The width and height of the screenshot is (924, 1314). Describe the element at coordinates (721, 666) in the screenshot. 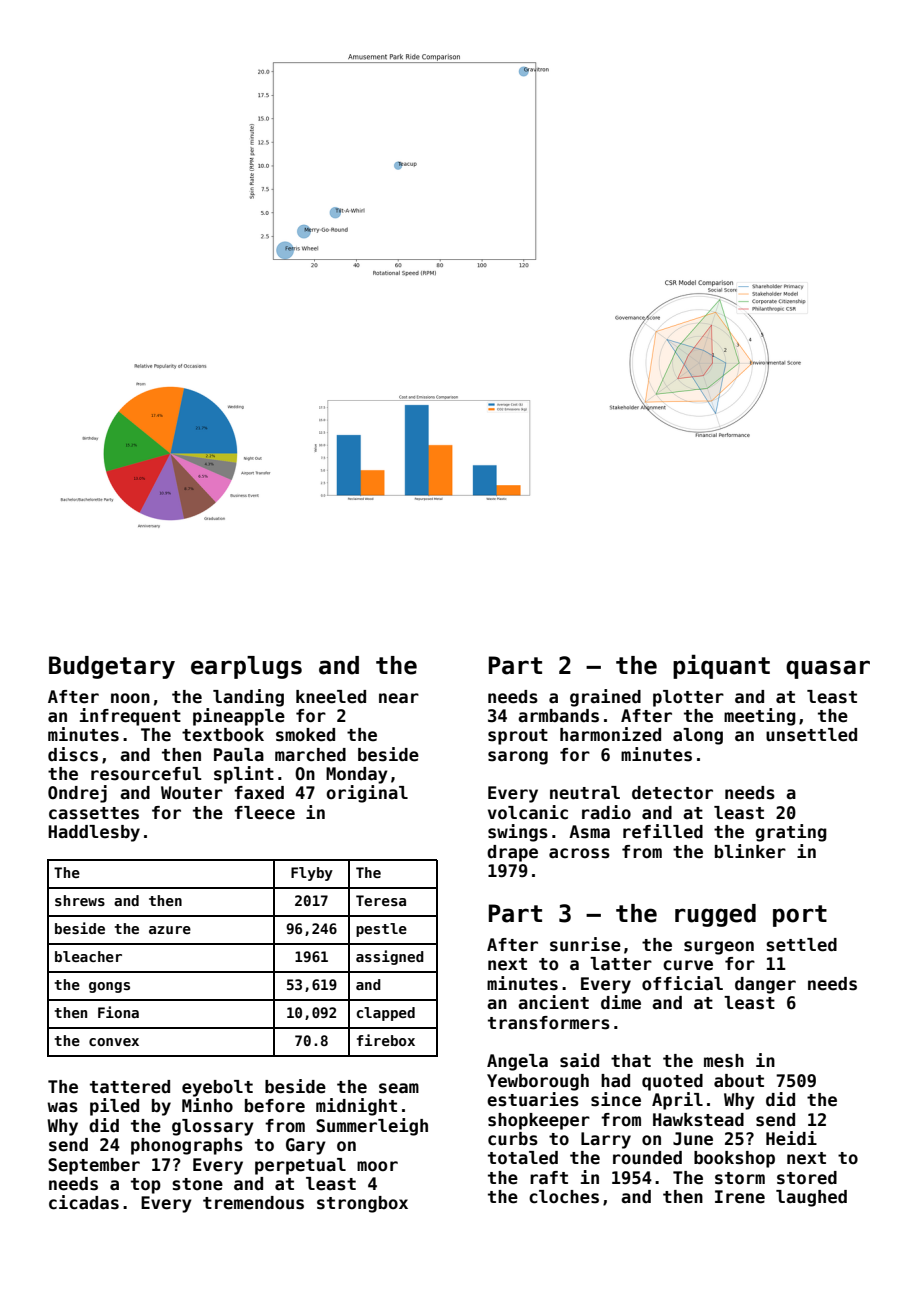

I see `piquant` at that location.
